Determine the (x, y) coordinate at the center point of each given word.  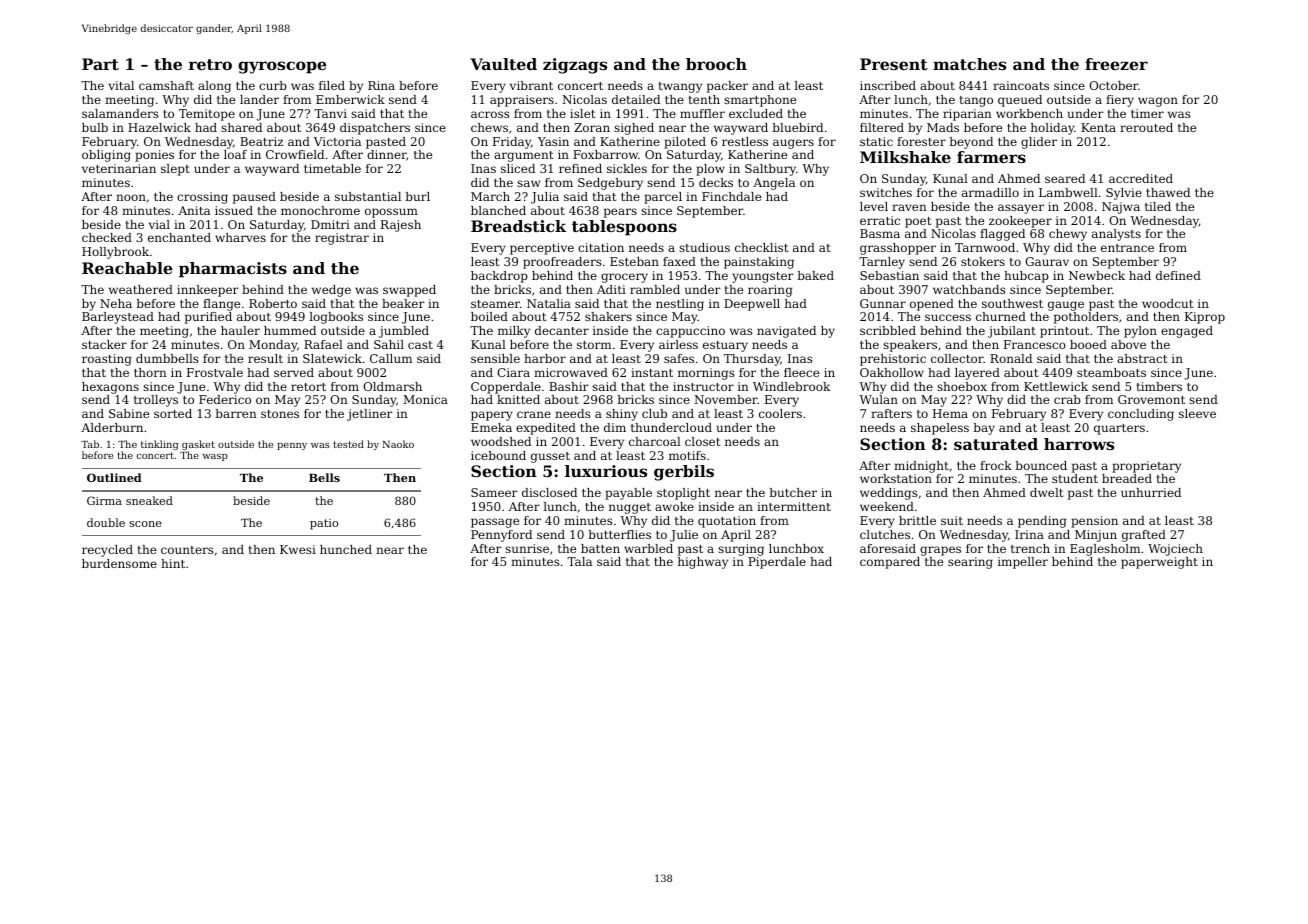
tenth (704, 99)
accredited (1141, 178)
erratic (880, 220)
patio (324, 524)
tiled (1158, 206)
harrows (1079, 444)
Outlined (114, 477)
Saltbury (770, 170)
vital (121, 85)
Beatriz (261, 141)
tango (976, 101)
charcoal (655, 441)
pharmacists (233, 270)
